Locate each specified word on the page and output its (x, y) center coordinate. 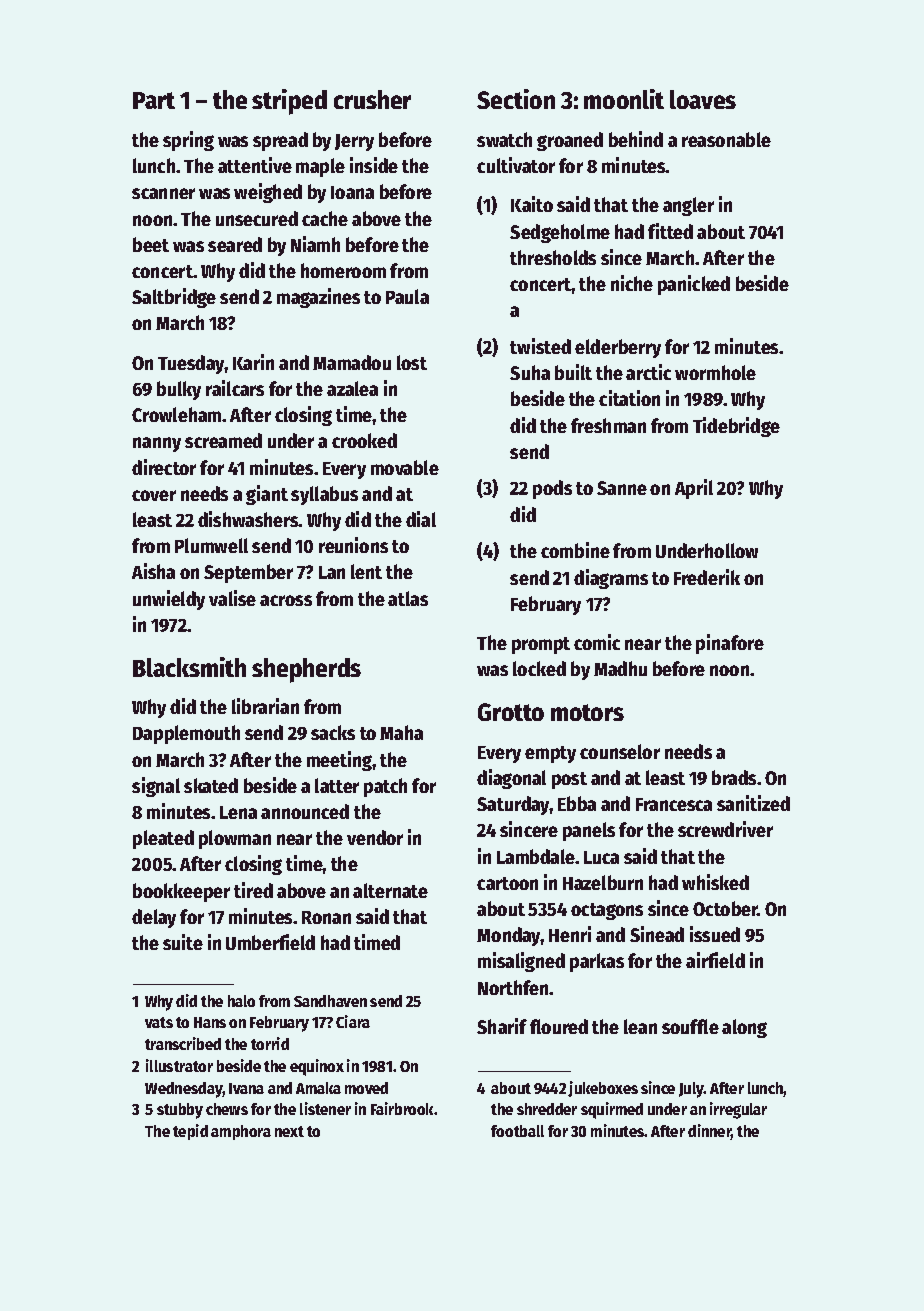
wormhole (715, 372)
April (694, 489)
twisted (540, 346)
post (569, 780)
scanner (163, 193)
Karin (253, 362)
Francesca (674, 804)
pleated (163, 839)
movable (405, 467)
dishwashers (248, 519)
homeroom (343, 270)
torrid (270, 1043)
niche (632, 283)
